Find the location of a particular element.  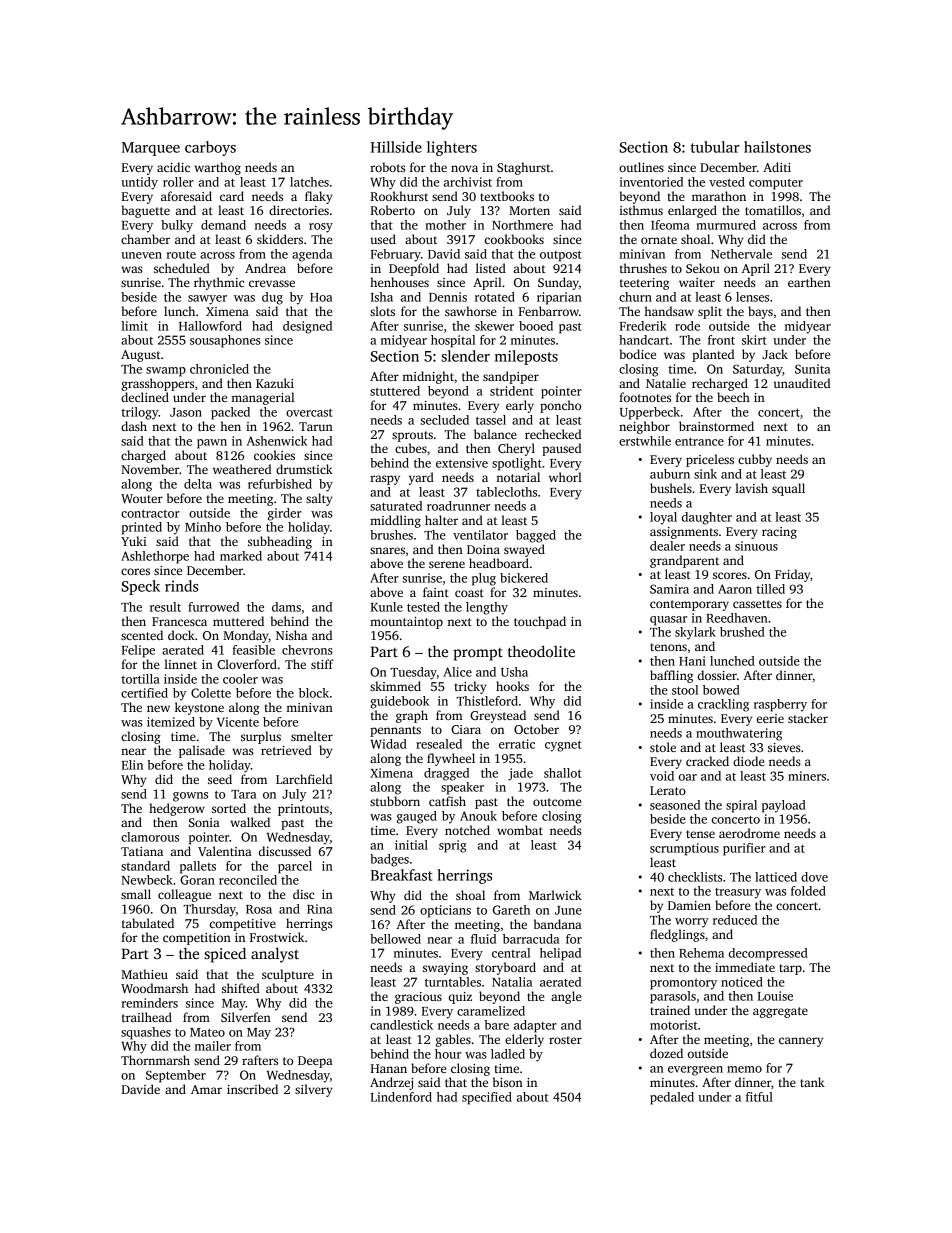

Thistleford is located at coordinates (487, 701).
